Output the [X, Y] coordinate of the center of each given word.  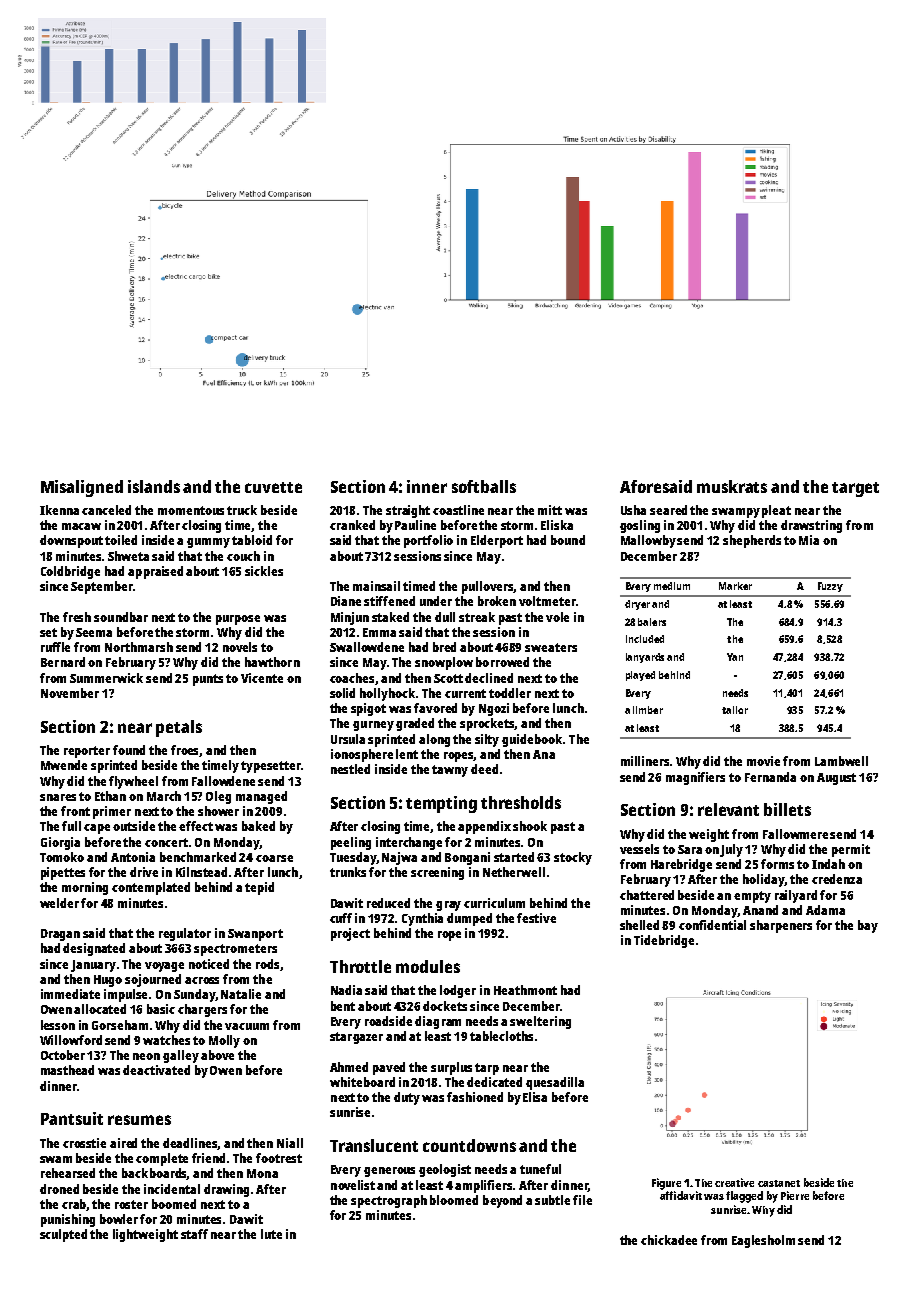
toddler [510, 693]
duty [407, 1098]
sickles [264, 571]
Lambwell [841, 761]
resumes [139, 1120]
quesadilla [555, 1083]
